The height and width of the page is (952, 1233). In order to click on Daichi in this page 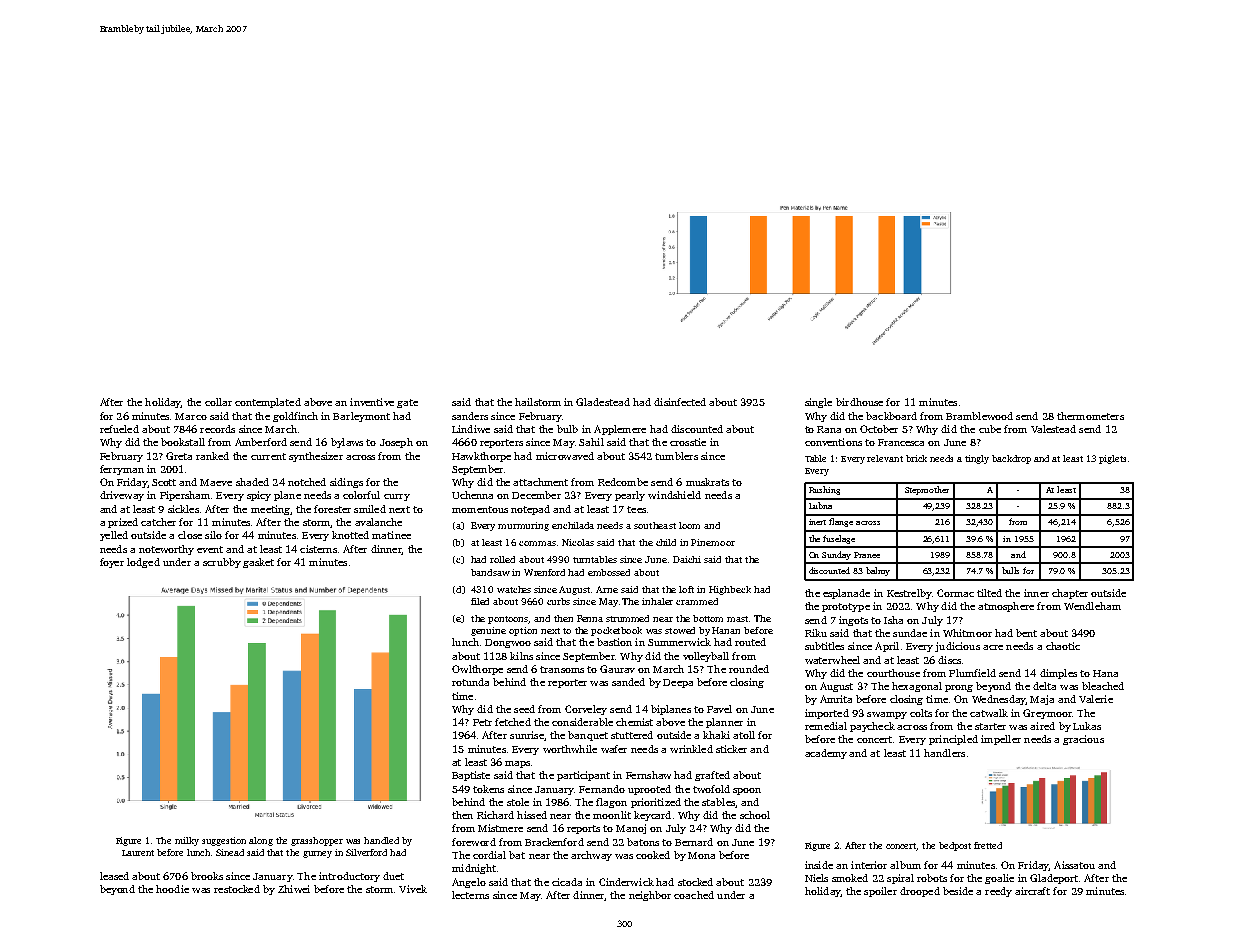, I will do `click(687, 559)`.
